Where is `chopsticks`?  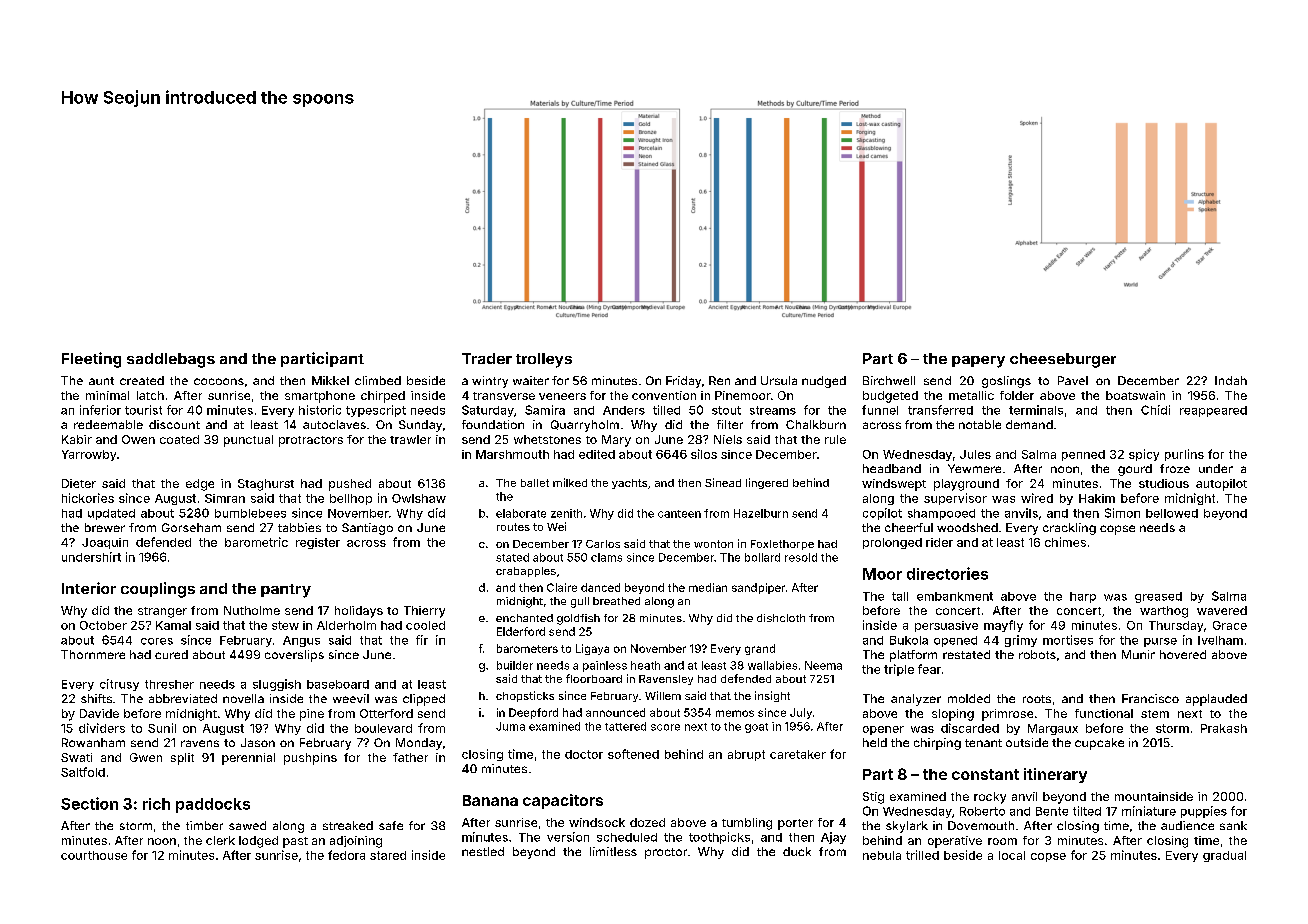 chopsticks is located at coordinates (525, 696).
